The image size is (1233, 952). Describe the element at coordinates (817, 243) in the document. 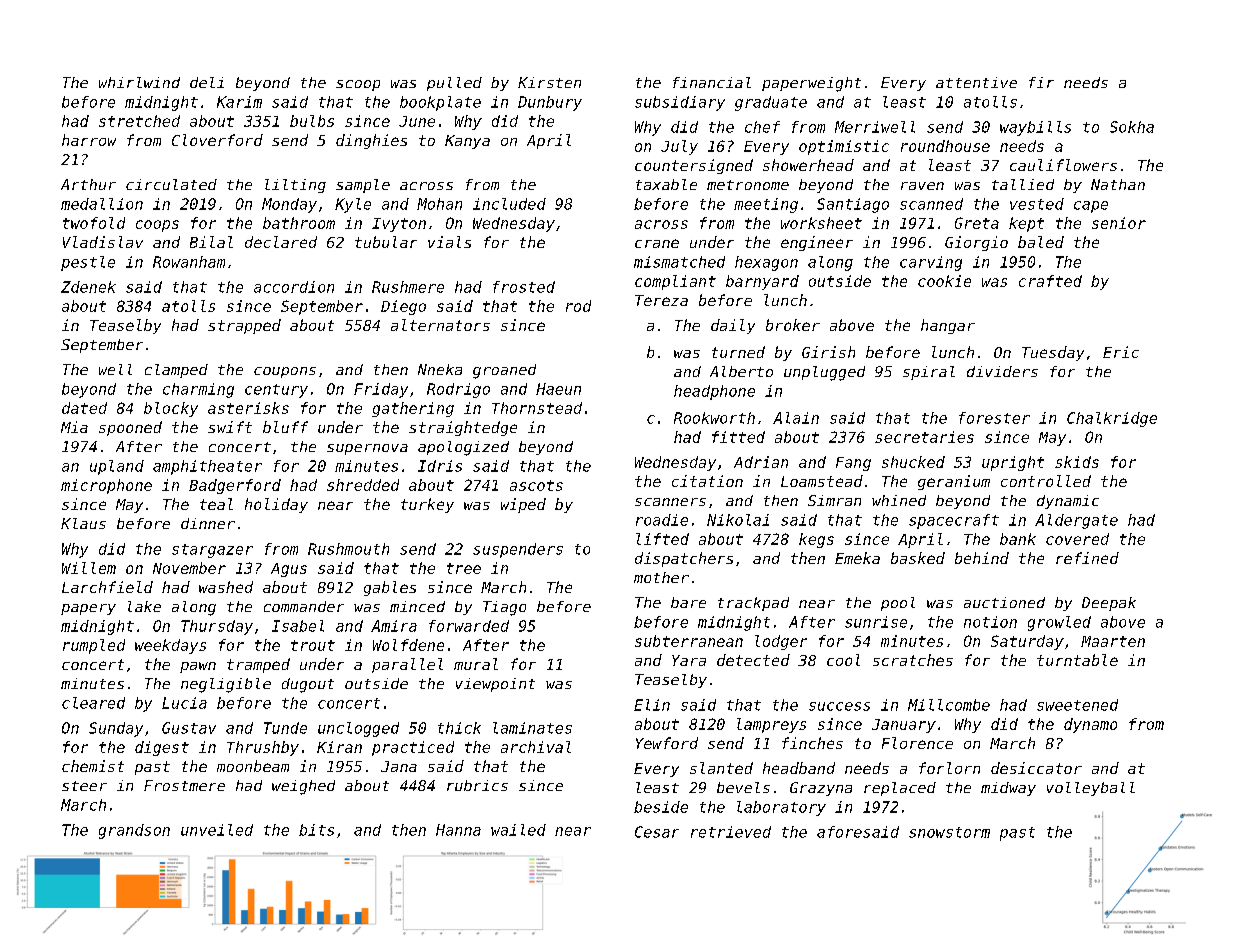

I see `engineer` at that location.
